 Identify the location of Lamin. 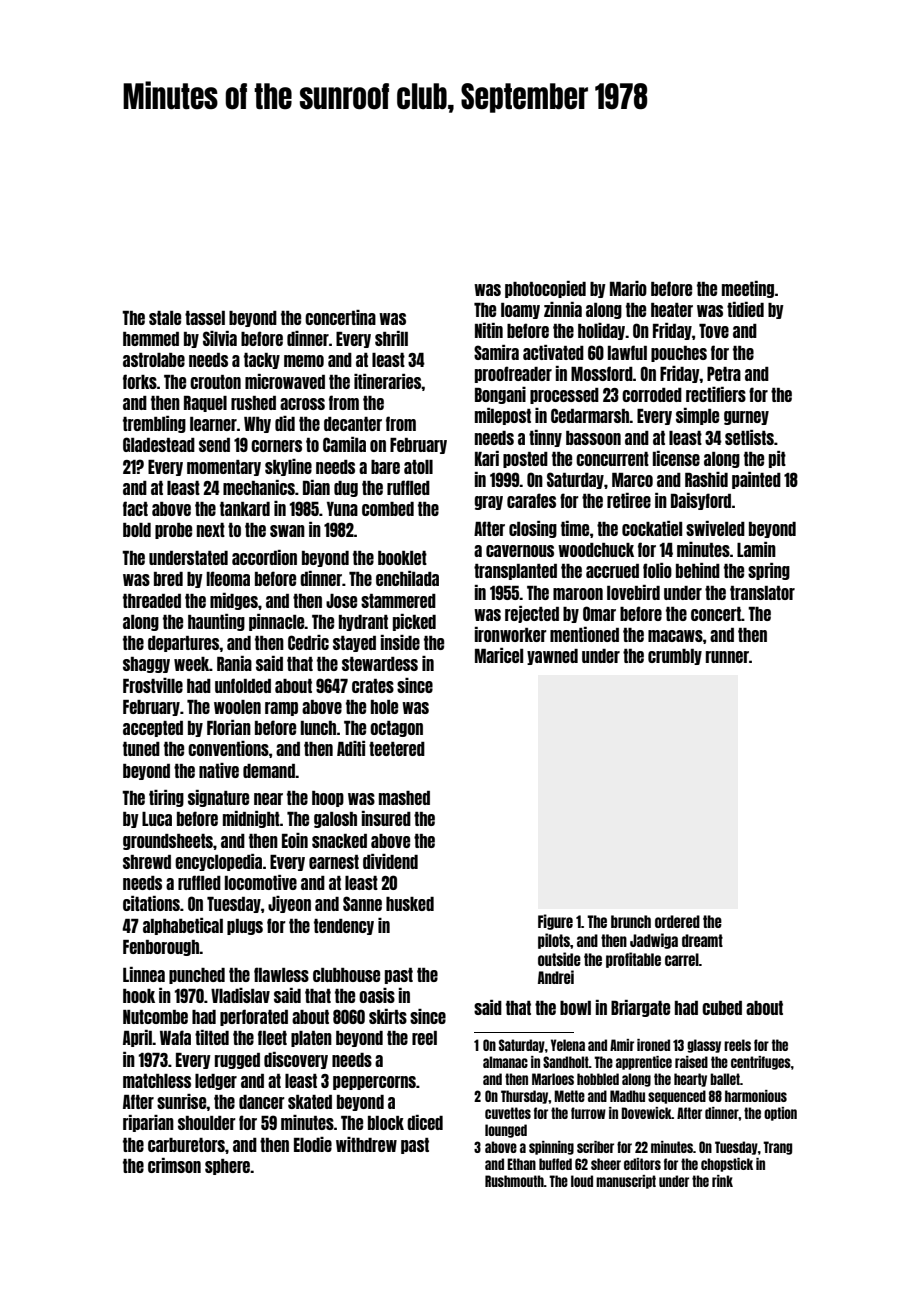
(756, 549).
